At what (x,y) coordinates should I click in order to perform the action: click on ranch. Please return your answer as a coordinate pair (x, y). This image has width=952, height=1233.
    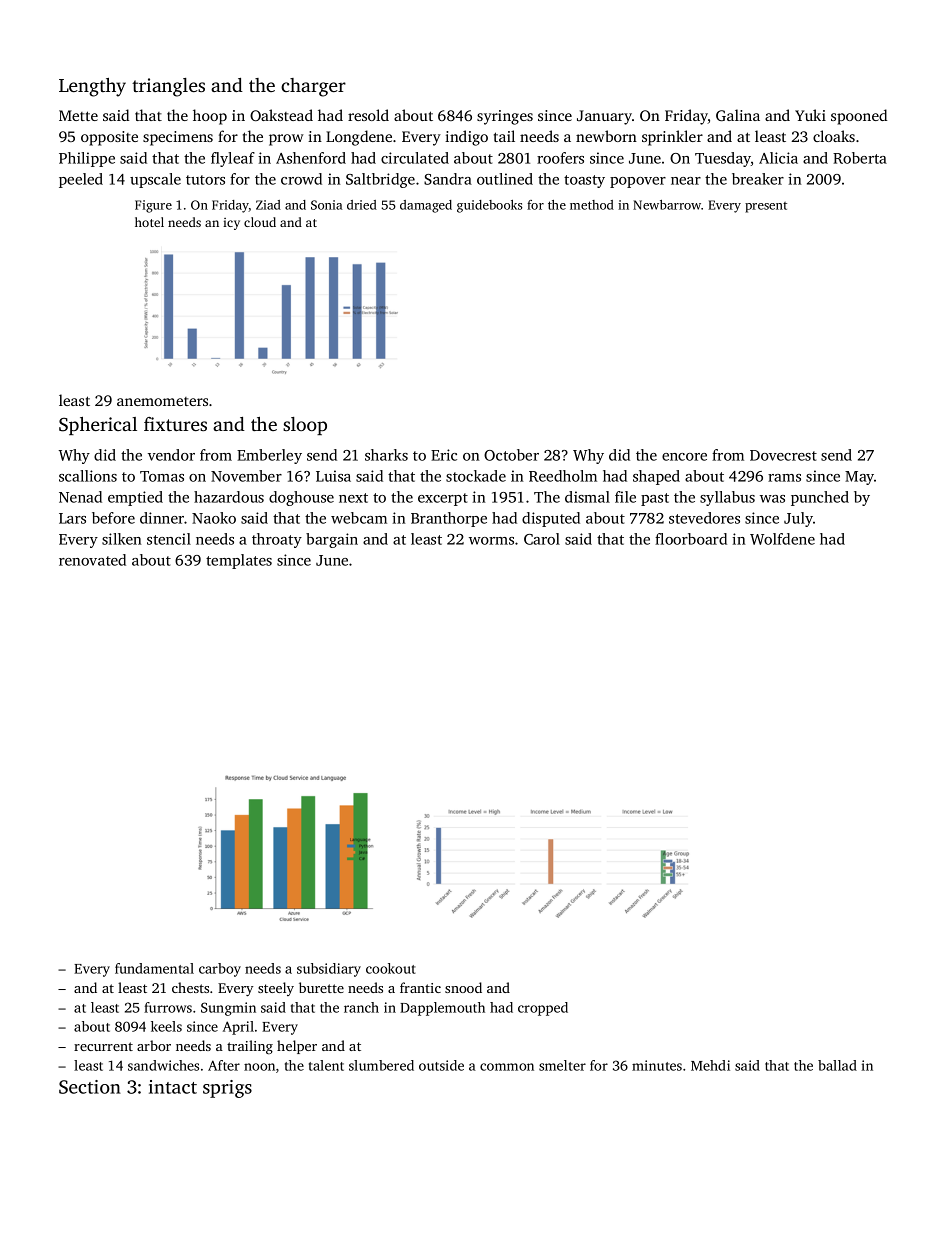
    Looking at the image, I should click on (361, 1007).
